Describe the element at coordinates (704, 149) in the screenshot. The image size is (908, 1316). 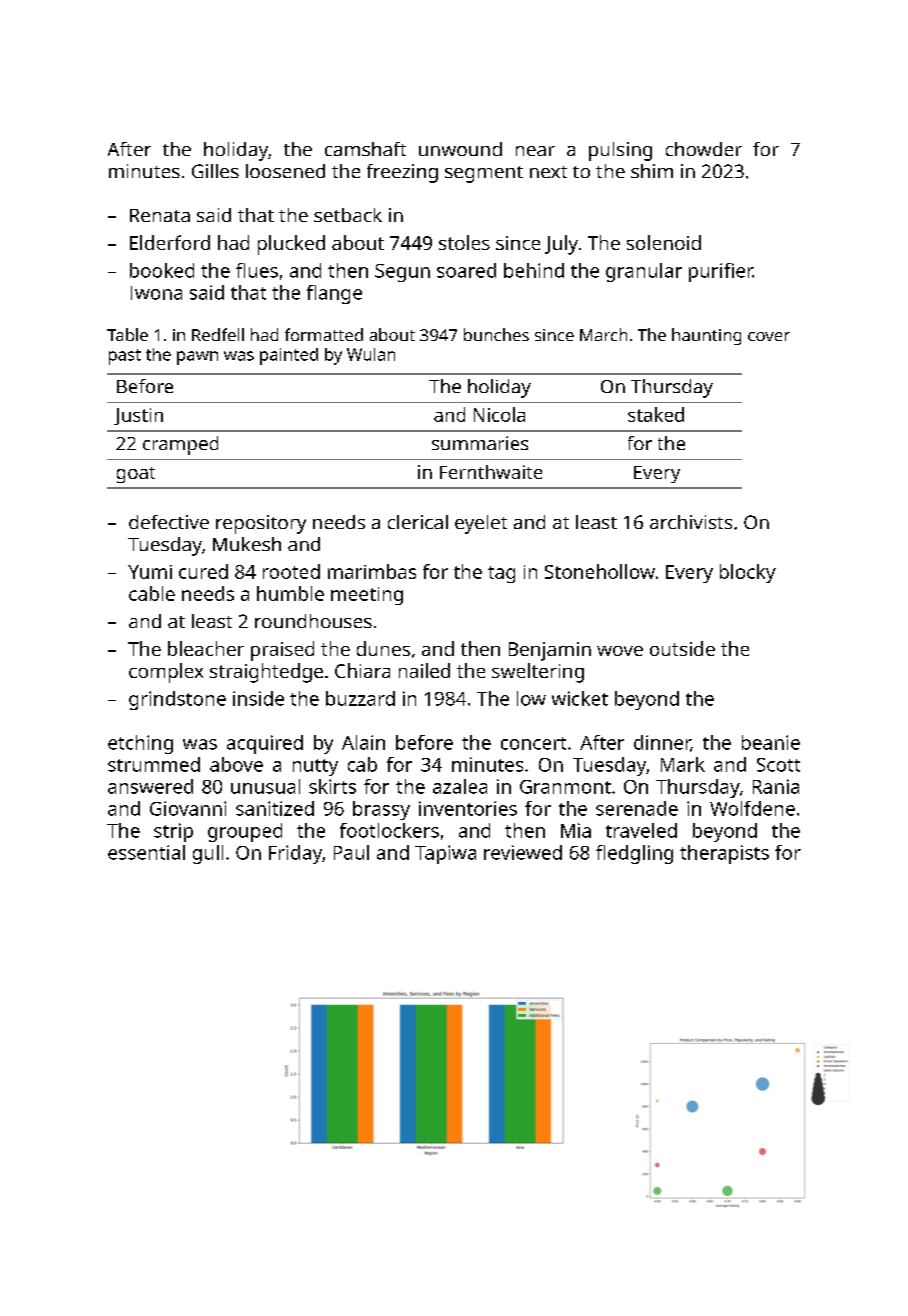
I see `chowder` at that location.
